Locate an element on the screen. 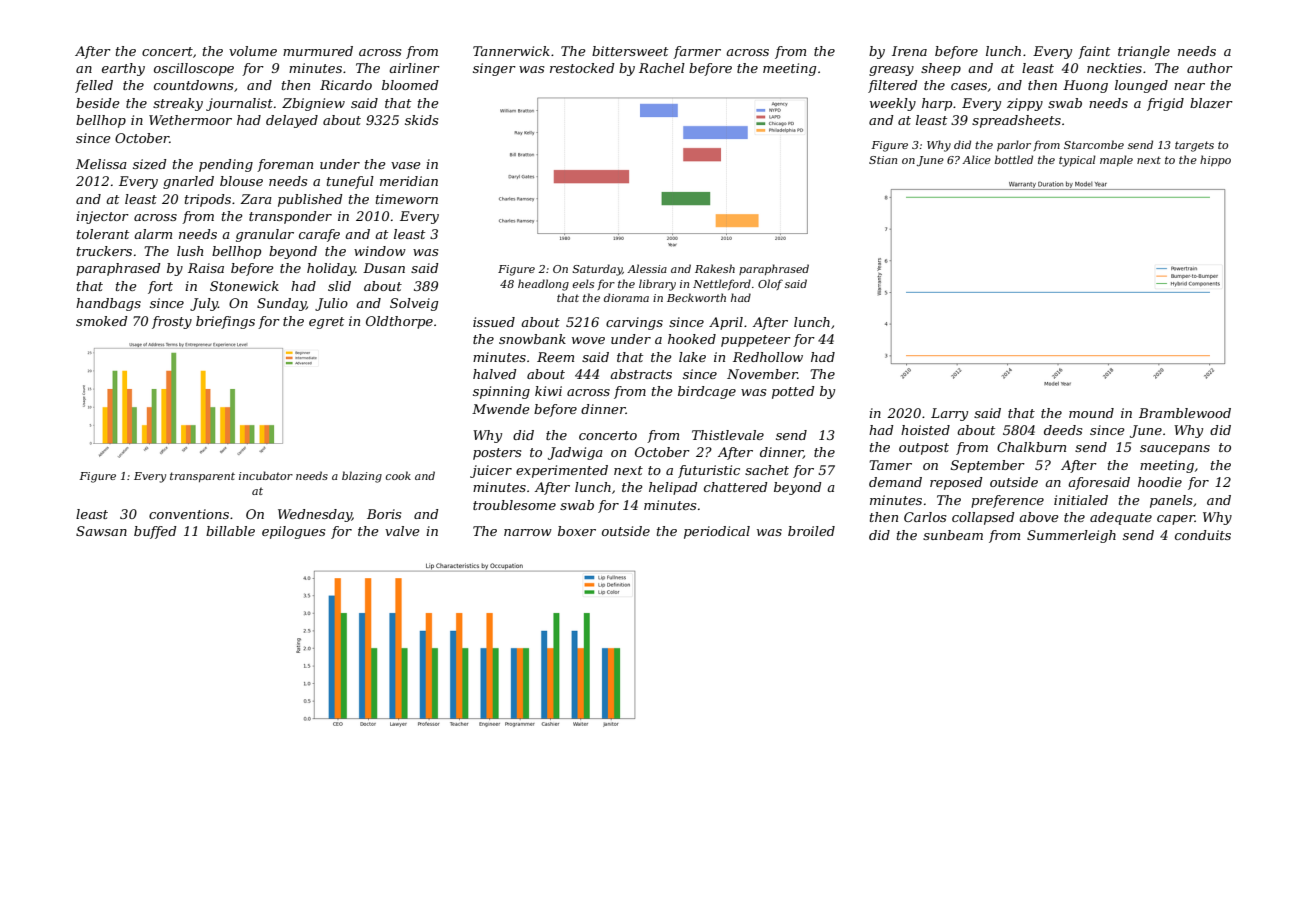 The image size is (1308, 924). faint is located at coordinates (1094, 52).
